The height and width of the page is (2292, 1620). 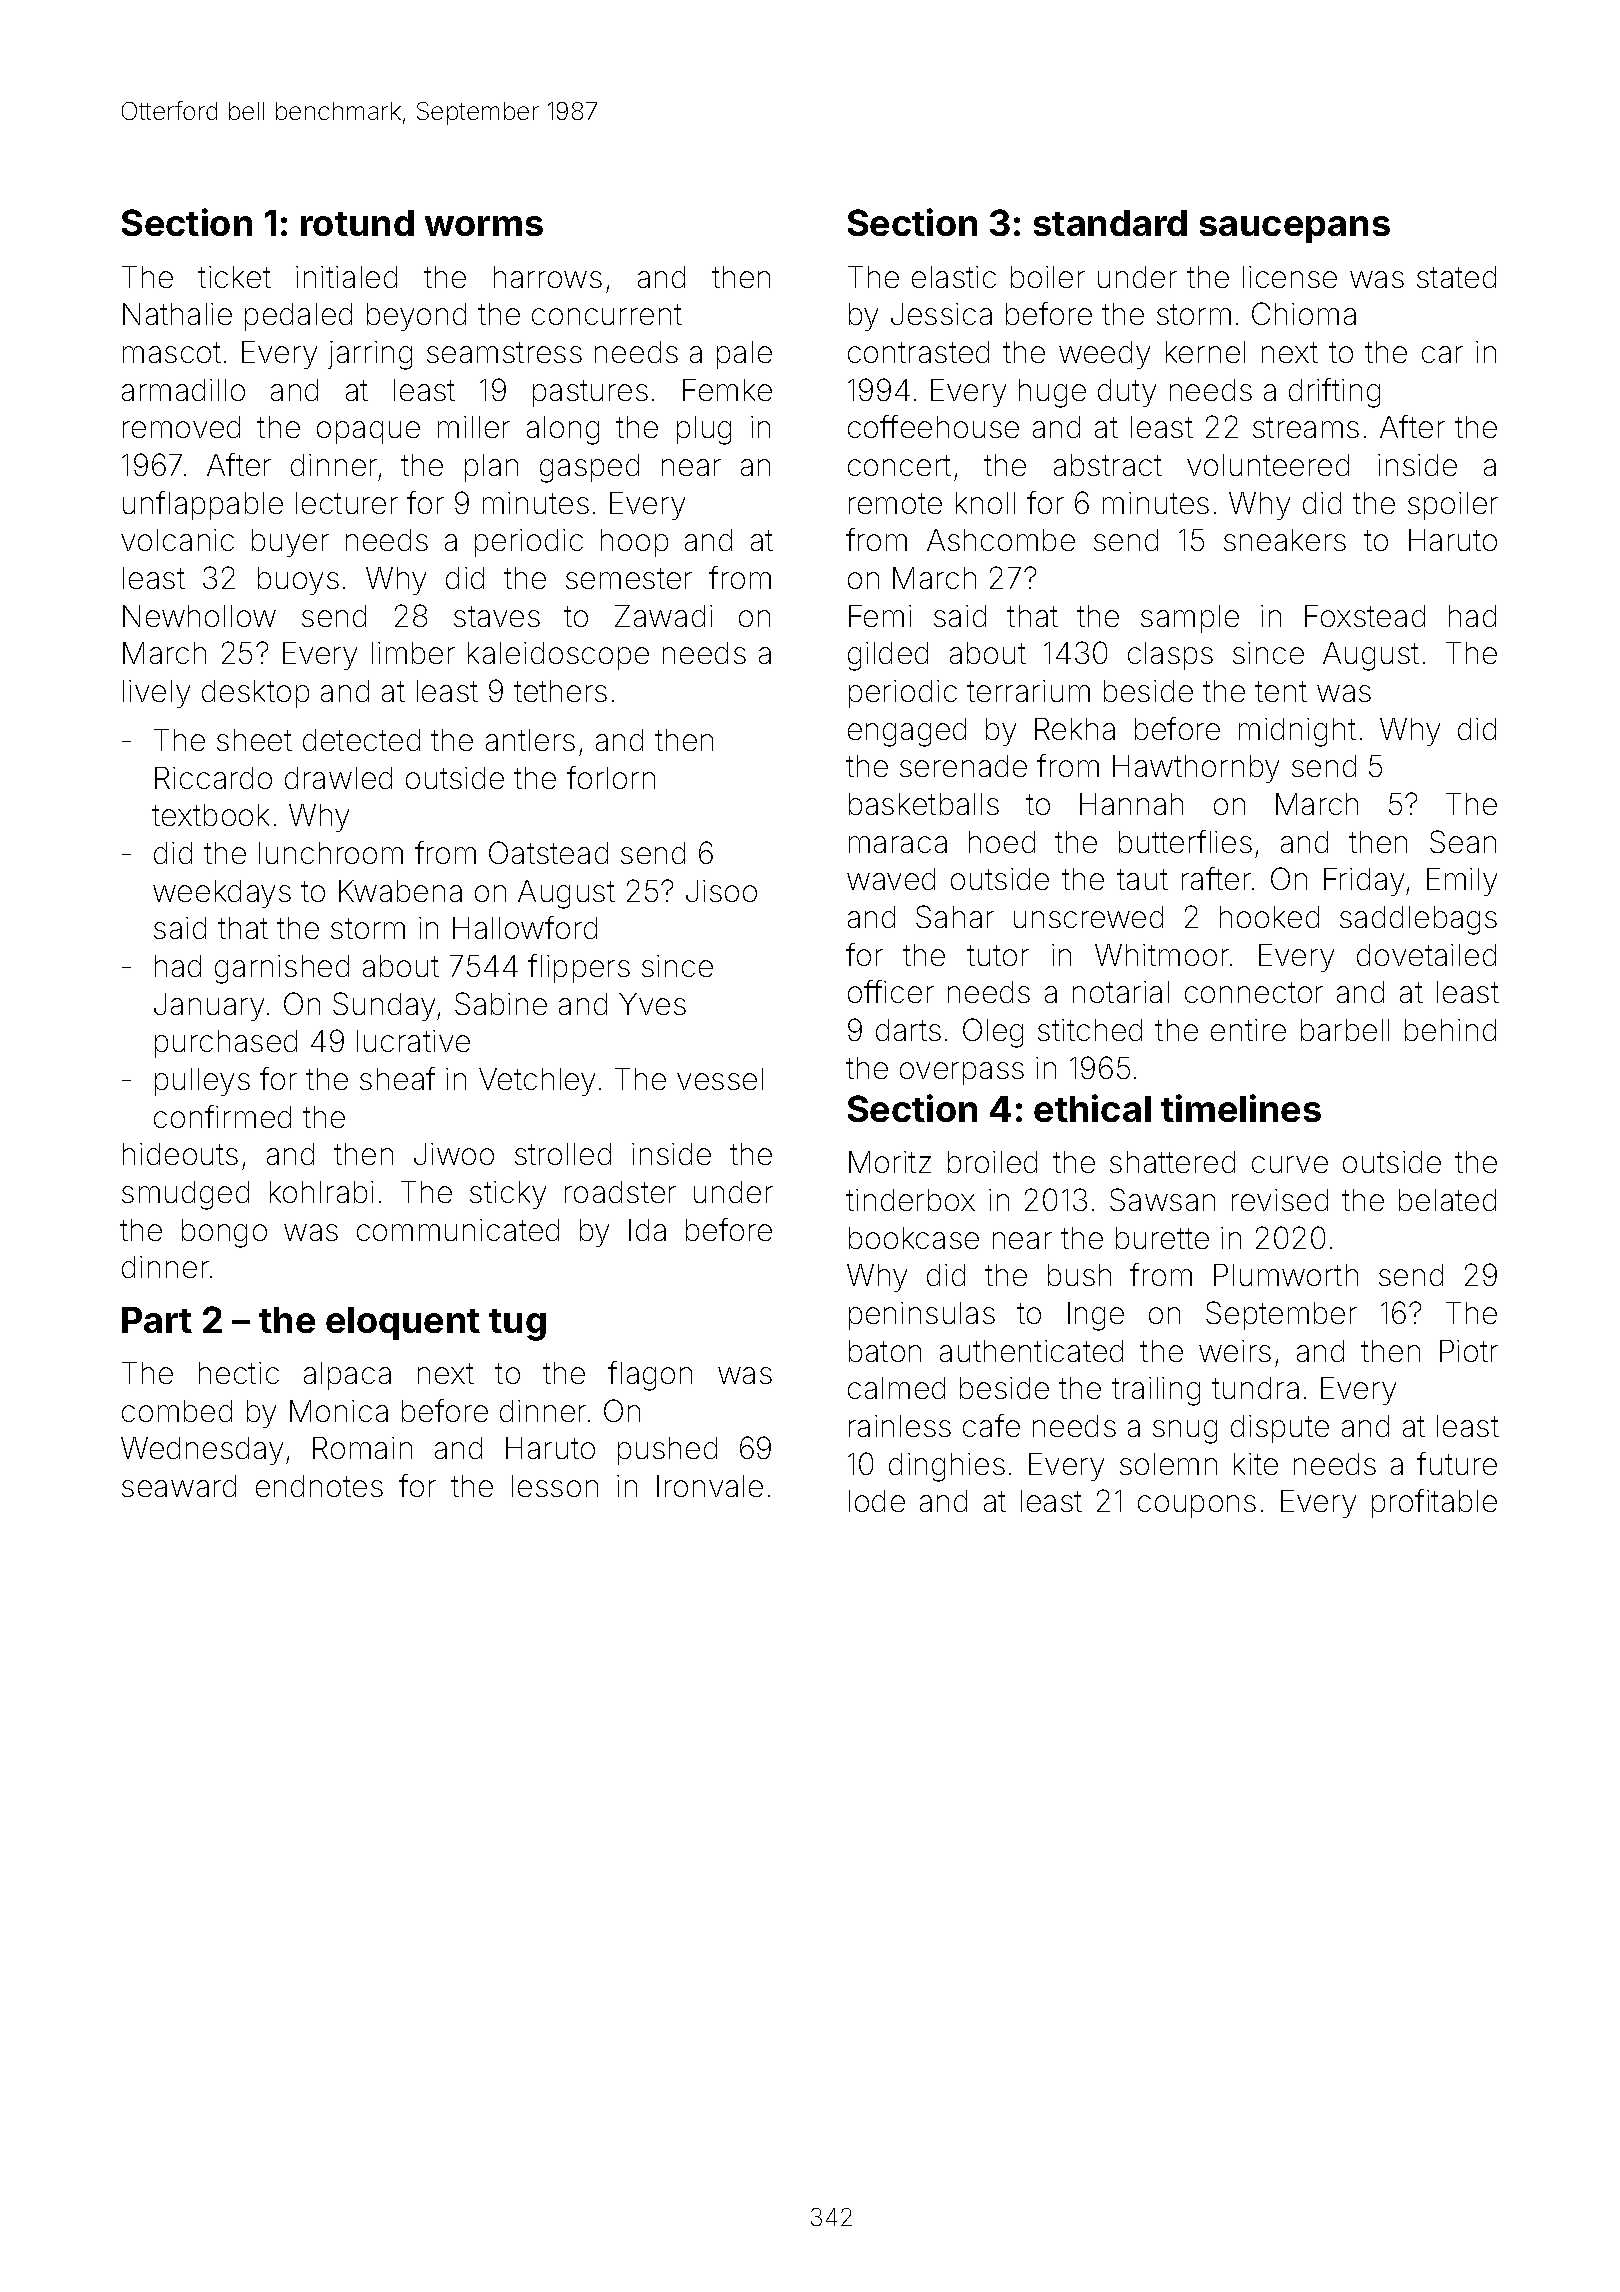 I want to click on sheaf, so click(x=397, y=1078).
